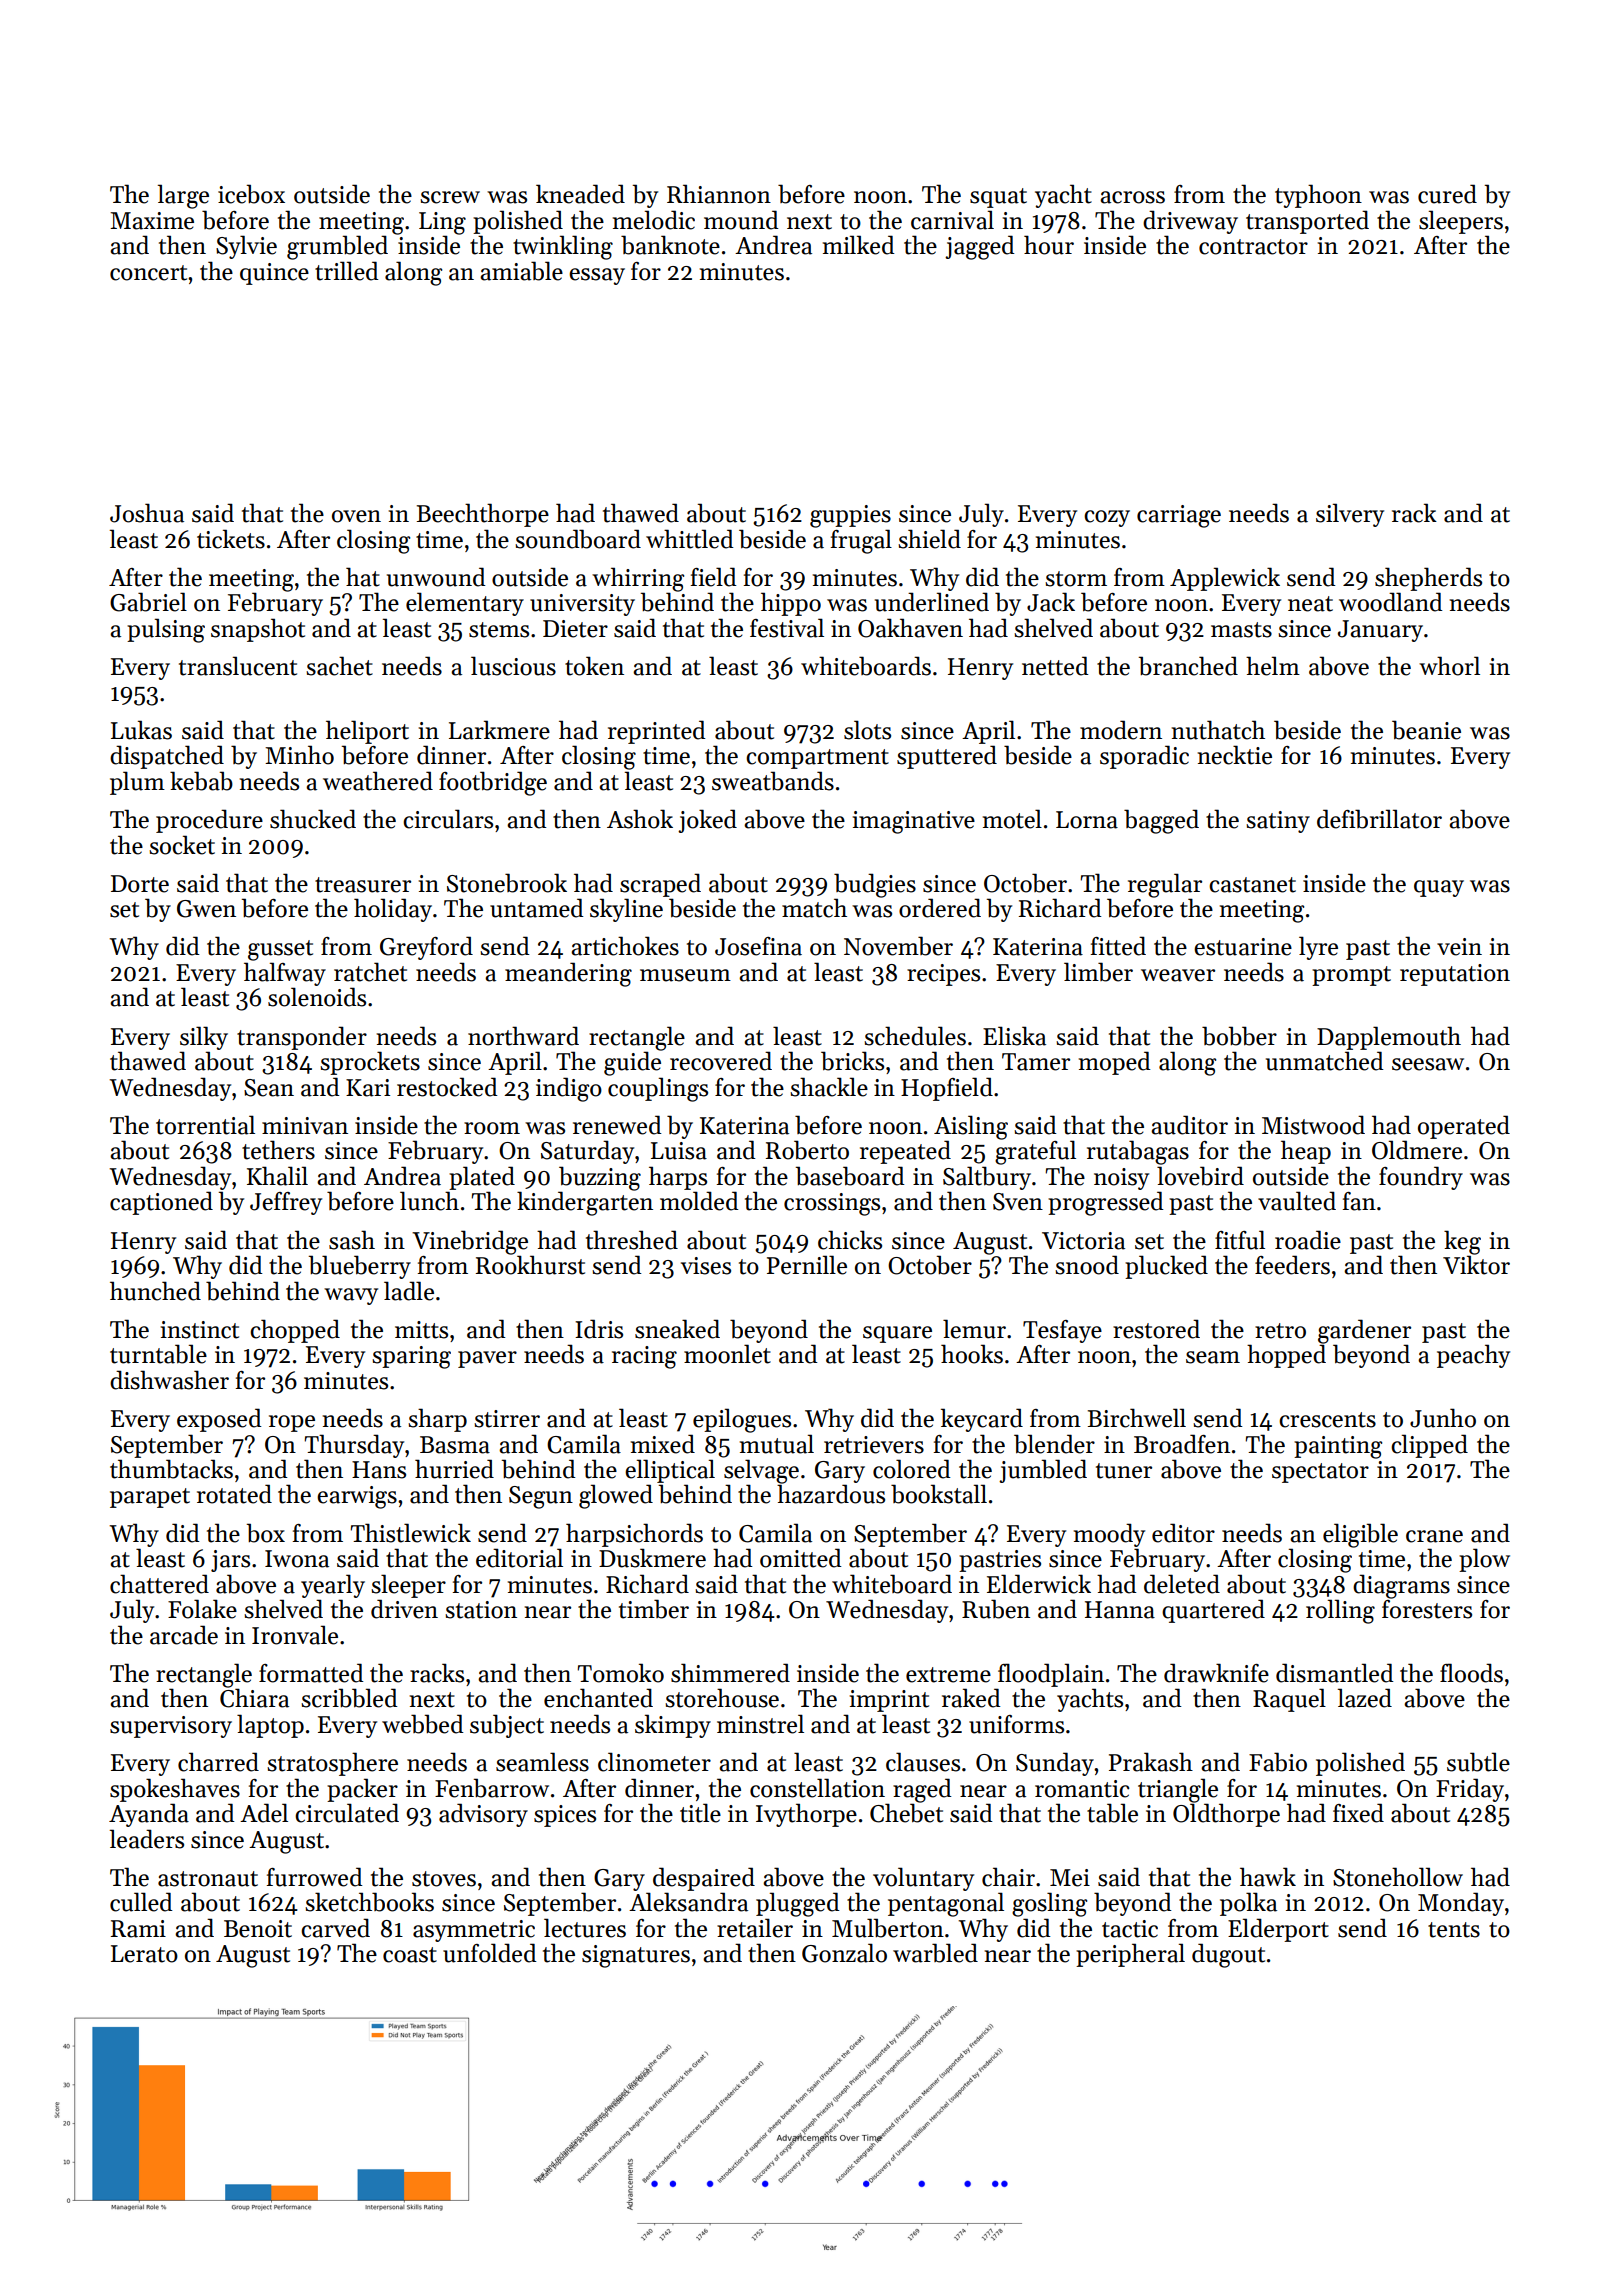 The width and height of the image is (1620, 2292). What do you see at coordinates (940, 908) in the image?
I see `ordered` at bounding box center [940, 908].
